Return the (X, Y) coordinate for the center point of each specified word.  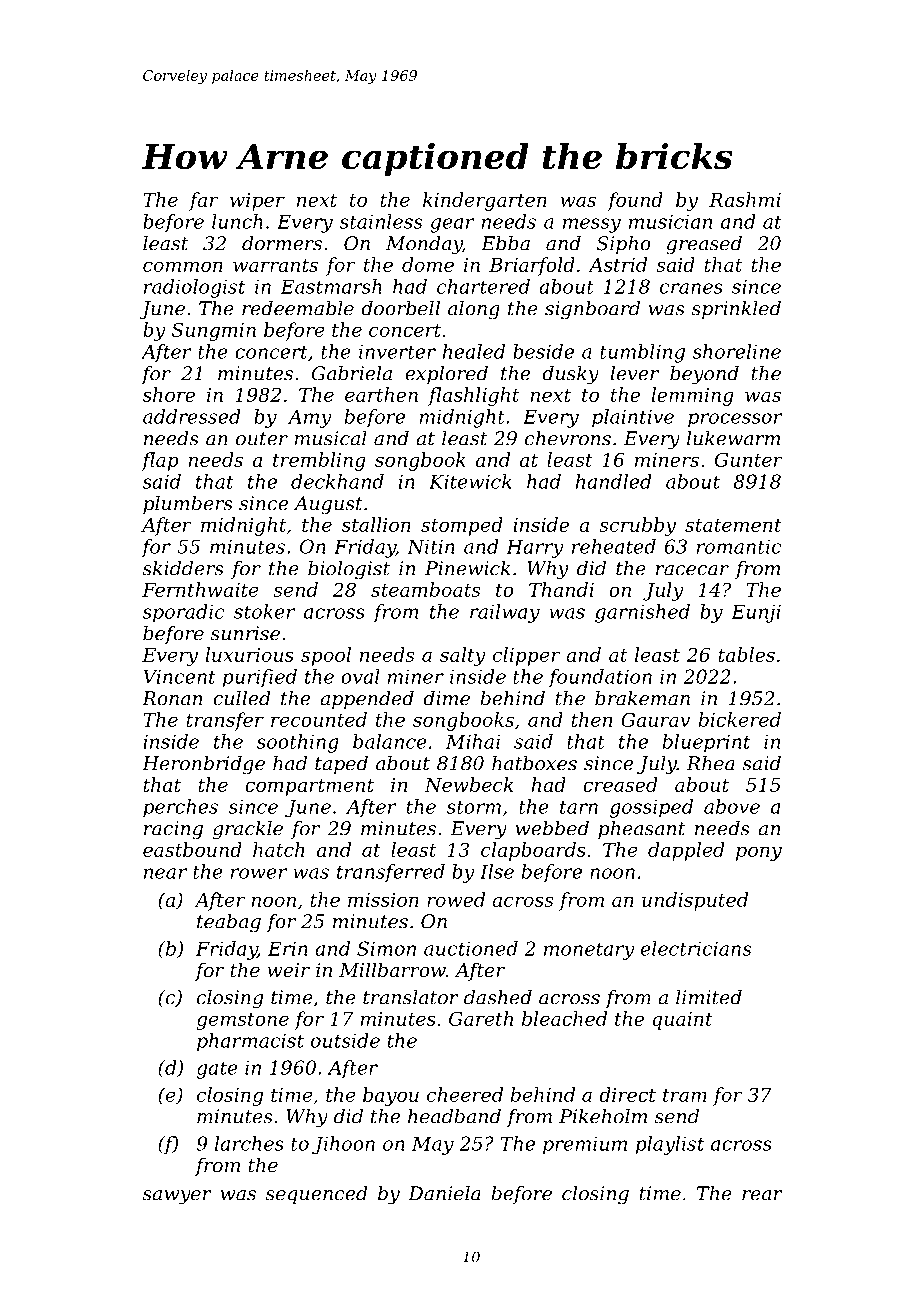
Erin (288, 948)
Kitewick (470, 481)
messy (592, 225)
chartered (483, 286)
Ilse (497, 871)
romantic (739, 546)
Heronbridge (203, 765)
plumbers (187, 505)
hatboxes (534, 763)
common (183, 266)
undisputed (695, 901)
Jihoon (343, 1145)
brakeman (642, 698)
